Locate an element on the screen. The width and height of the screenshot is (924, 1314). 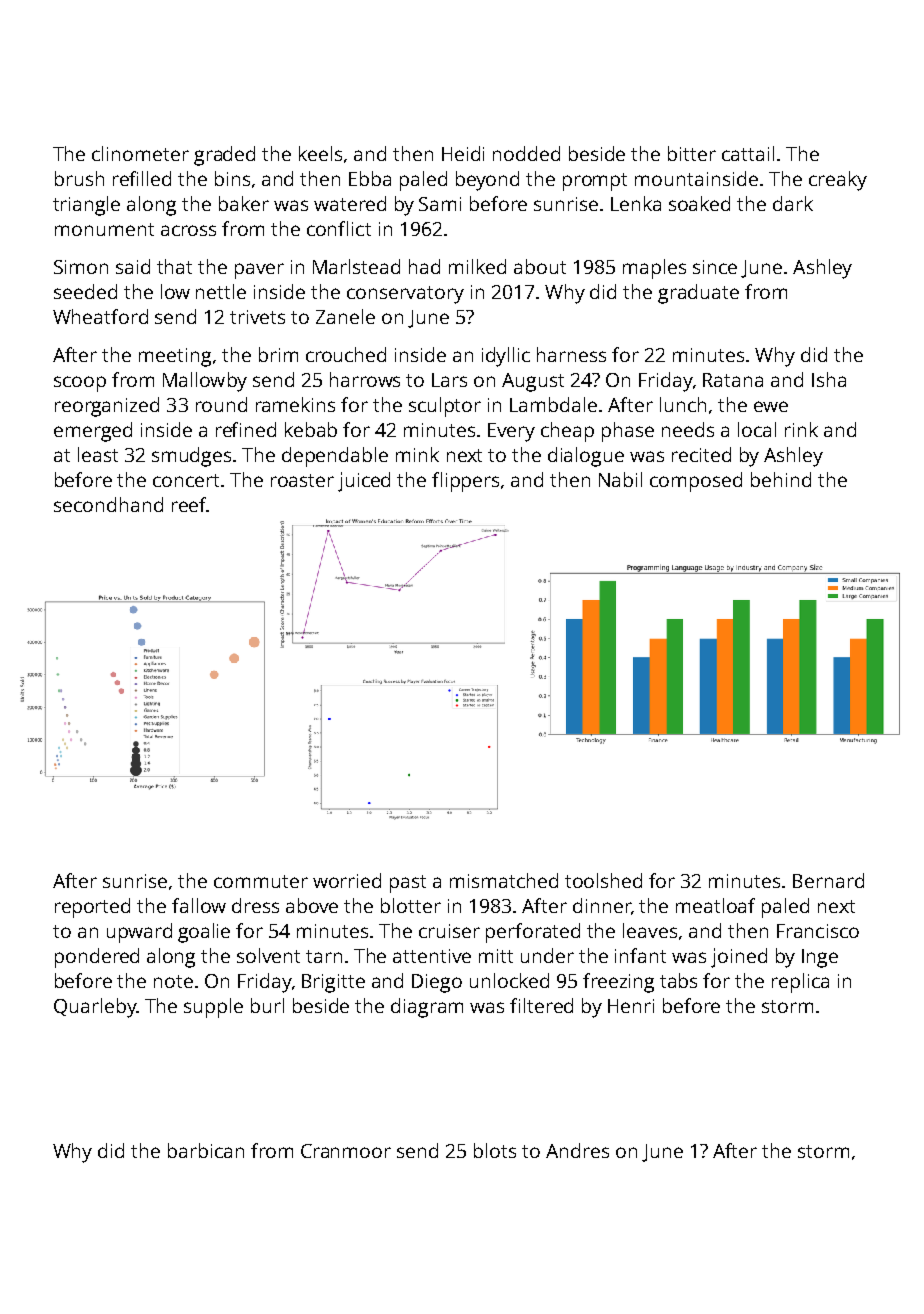
secondhand is located at coordinates (108, 504).
